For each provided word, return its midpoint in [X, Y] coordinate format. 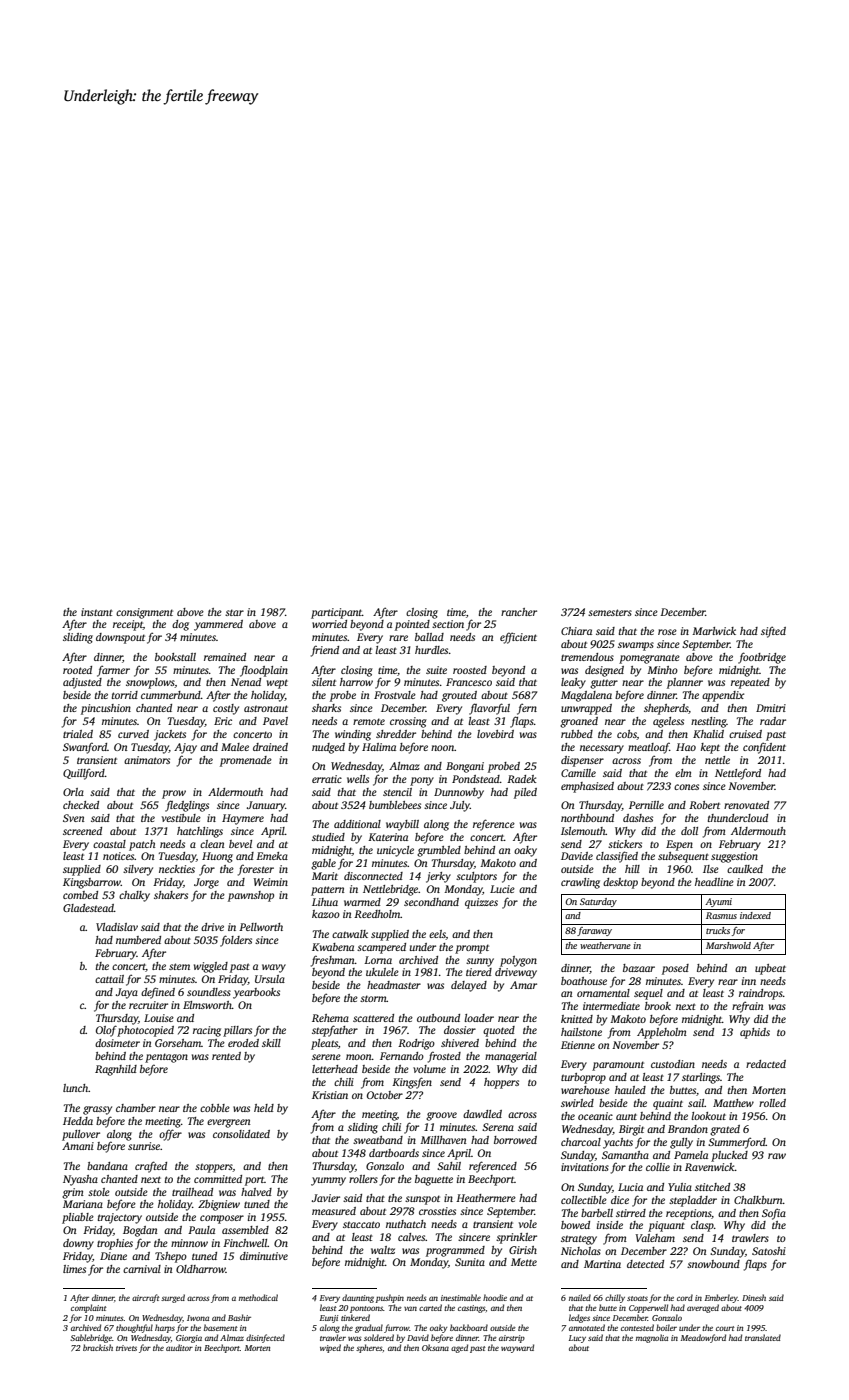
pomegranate [649, 659]
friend [325, 651]
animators [147, 760]
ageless [668, 722]
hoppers [501, 1083]
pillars [237, 1031]
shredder [396, 734]
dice [620, 1200]
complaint [89, 1308]
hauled [630, 1090]
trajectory [120, 1218]
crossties [437, 1211]
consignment [144, 613]
